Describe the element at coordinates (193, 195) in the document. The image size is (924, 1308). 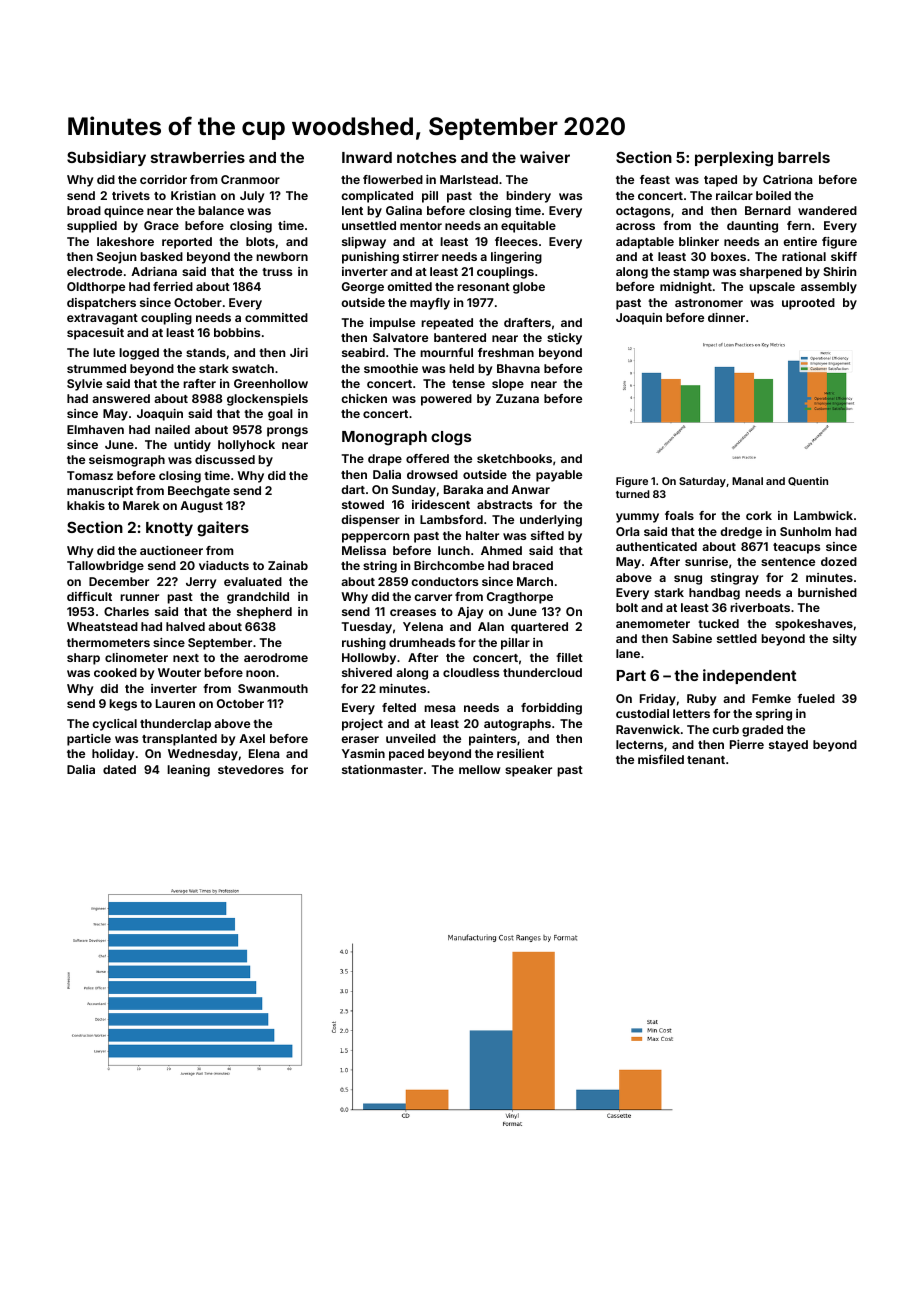
I see `Kristian` at that location.
